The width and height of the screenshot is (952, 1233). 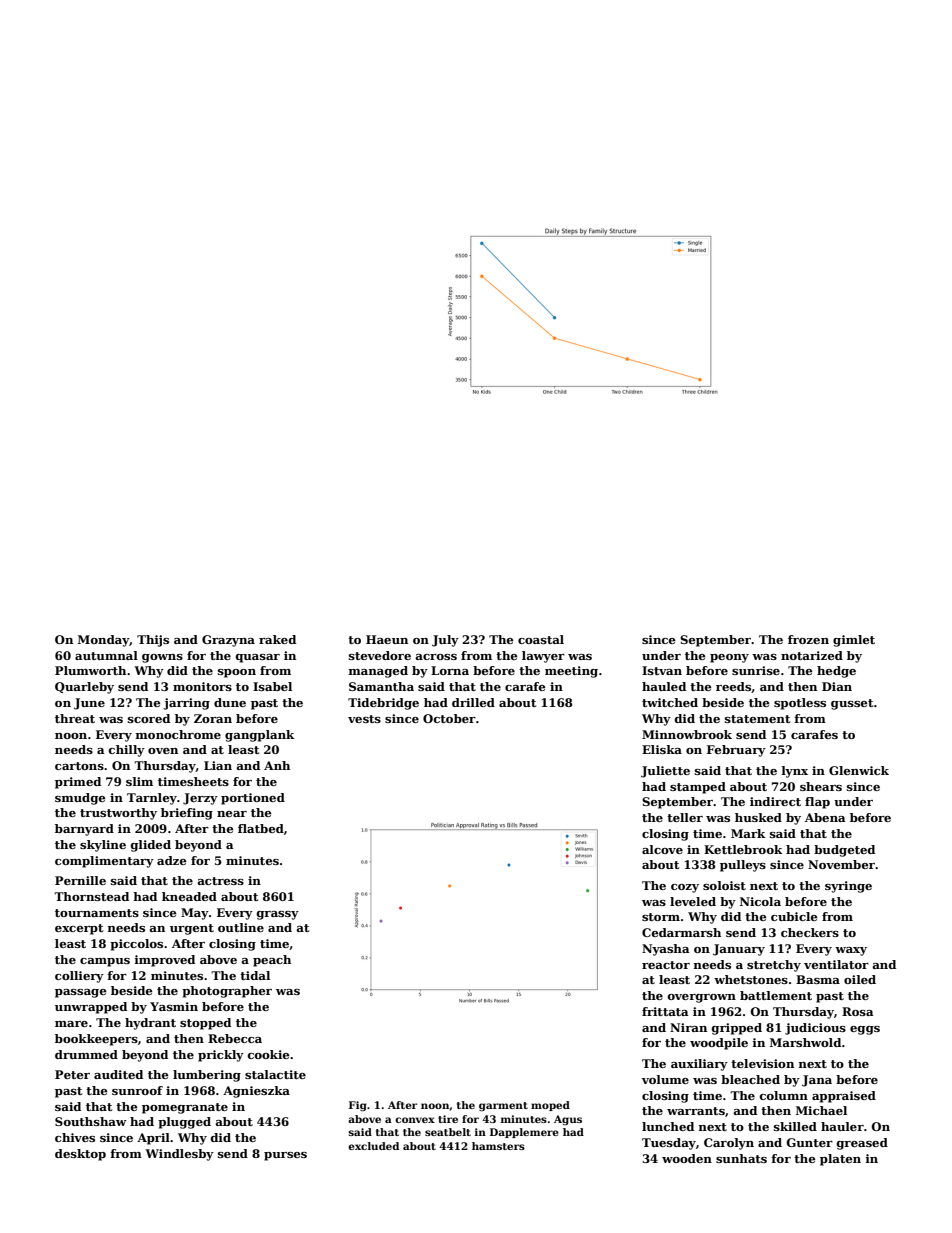 What do you see at coordinates (118, 1074) in the screenshot?
I see `audited` at bounding box center [118, 1074].
